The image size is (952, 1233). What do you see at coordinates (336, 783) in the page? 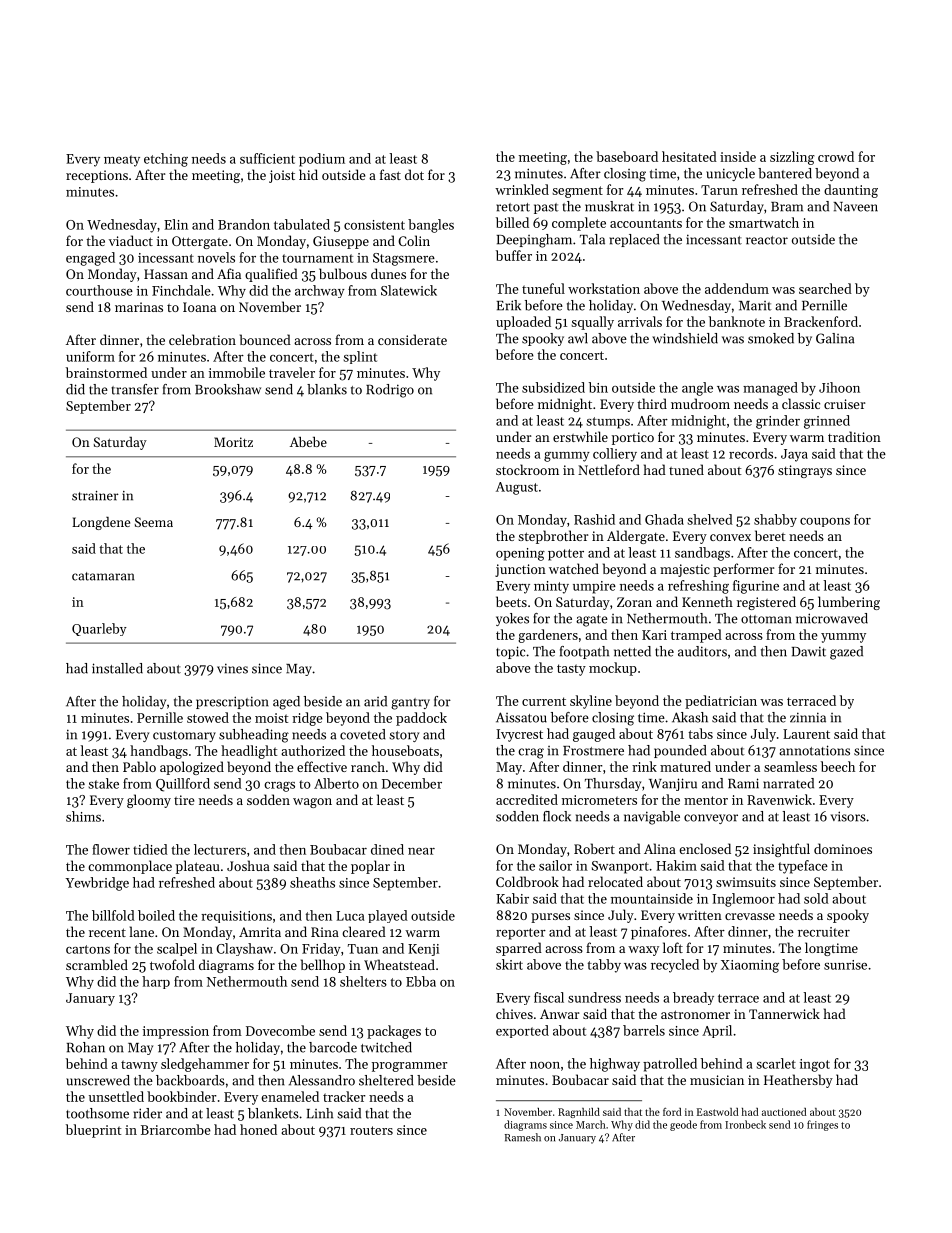
I see `Alberto` at bounding box center [336, 783].
